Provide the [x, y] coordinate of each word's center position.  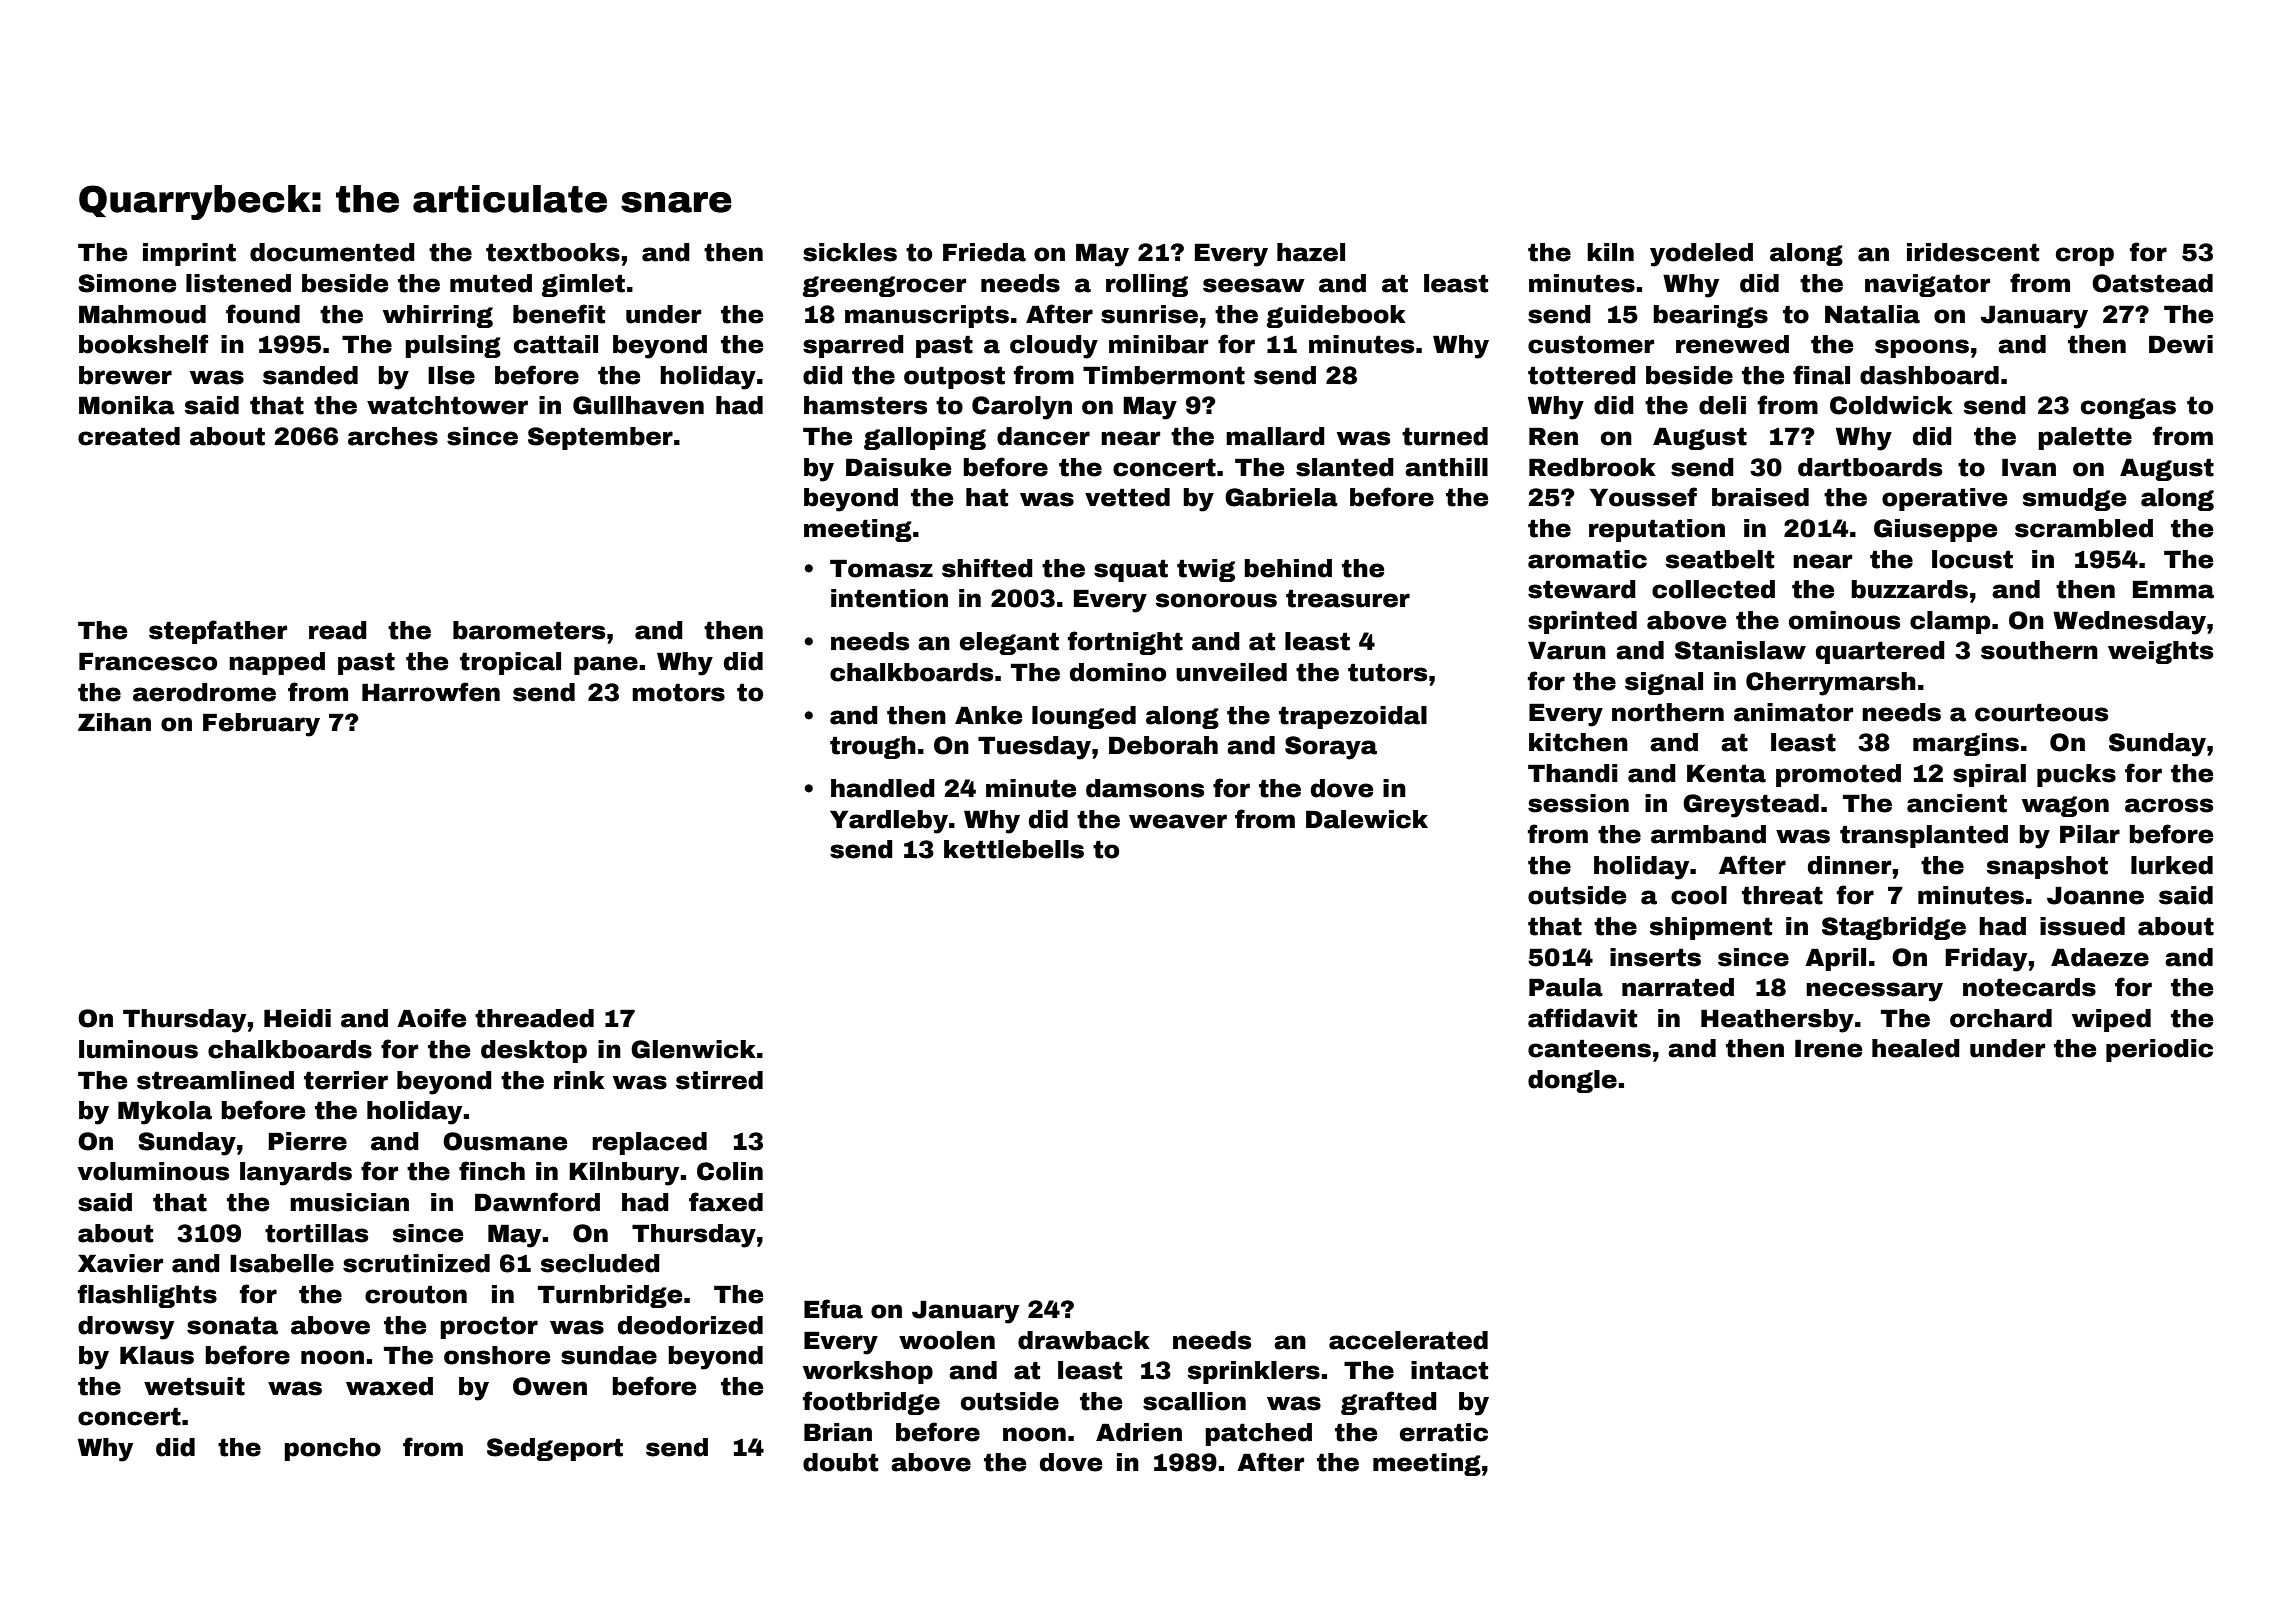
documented [332, 252]
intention [889, 598]
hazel [1311, 252]
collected [1713, 589]
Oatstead [2152, 283]
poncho [332, 1449]
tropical [510, 663]
